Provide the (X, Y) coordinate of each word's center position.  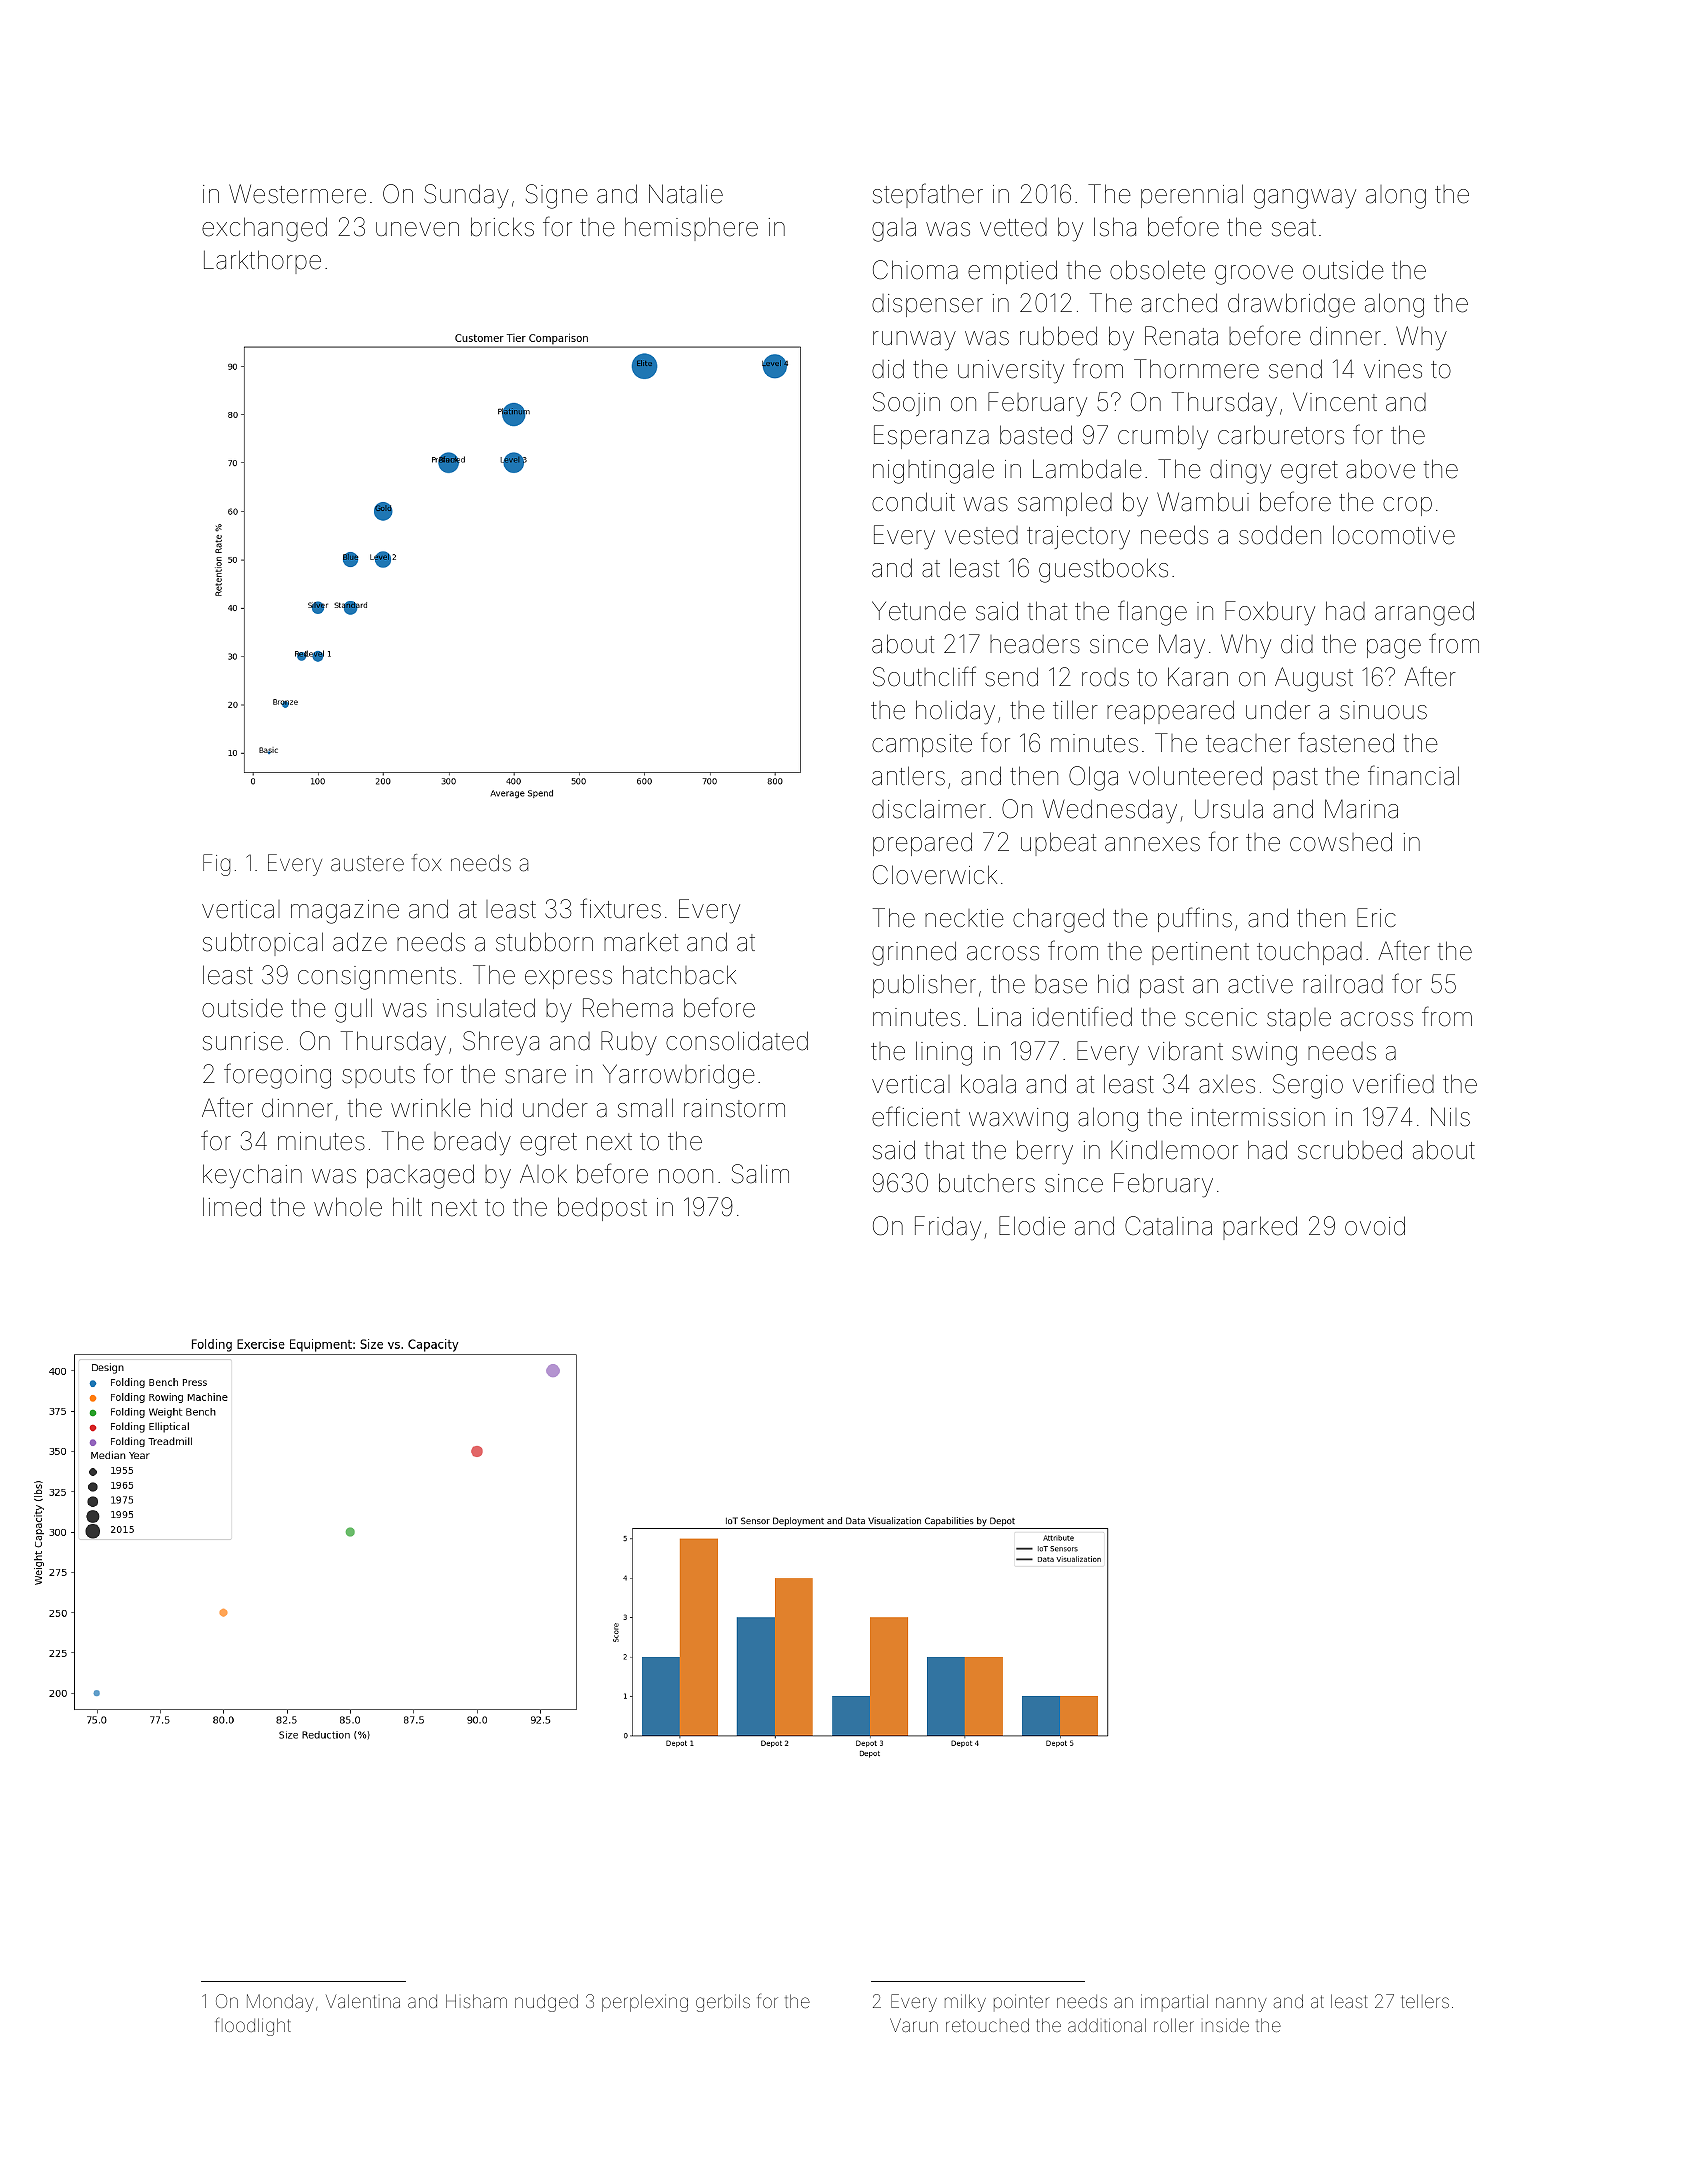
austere (367, 864)
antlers (908, 776)
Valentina (363, 2001)
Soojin (906, 404)
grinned (914, 953)
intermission (1258, 1117)
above (1380, 469)
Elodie (1032, 1226)
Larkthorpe (262, 262)
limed (232, 1207)
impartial (1174, 2002)
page (1394, 649)
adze (360, 942)
